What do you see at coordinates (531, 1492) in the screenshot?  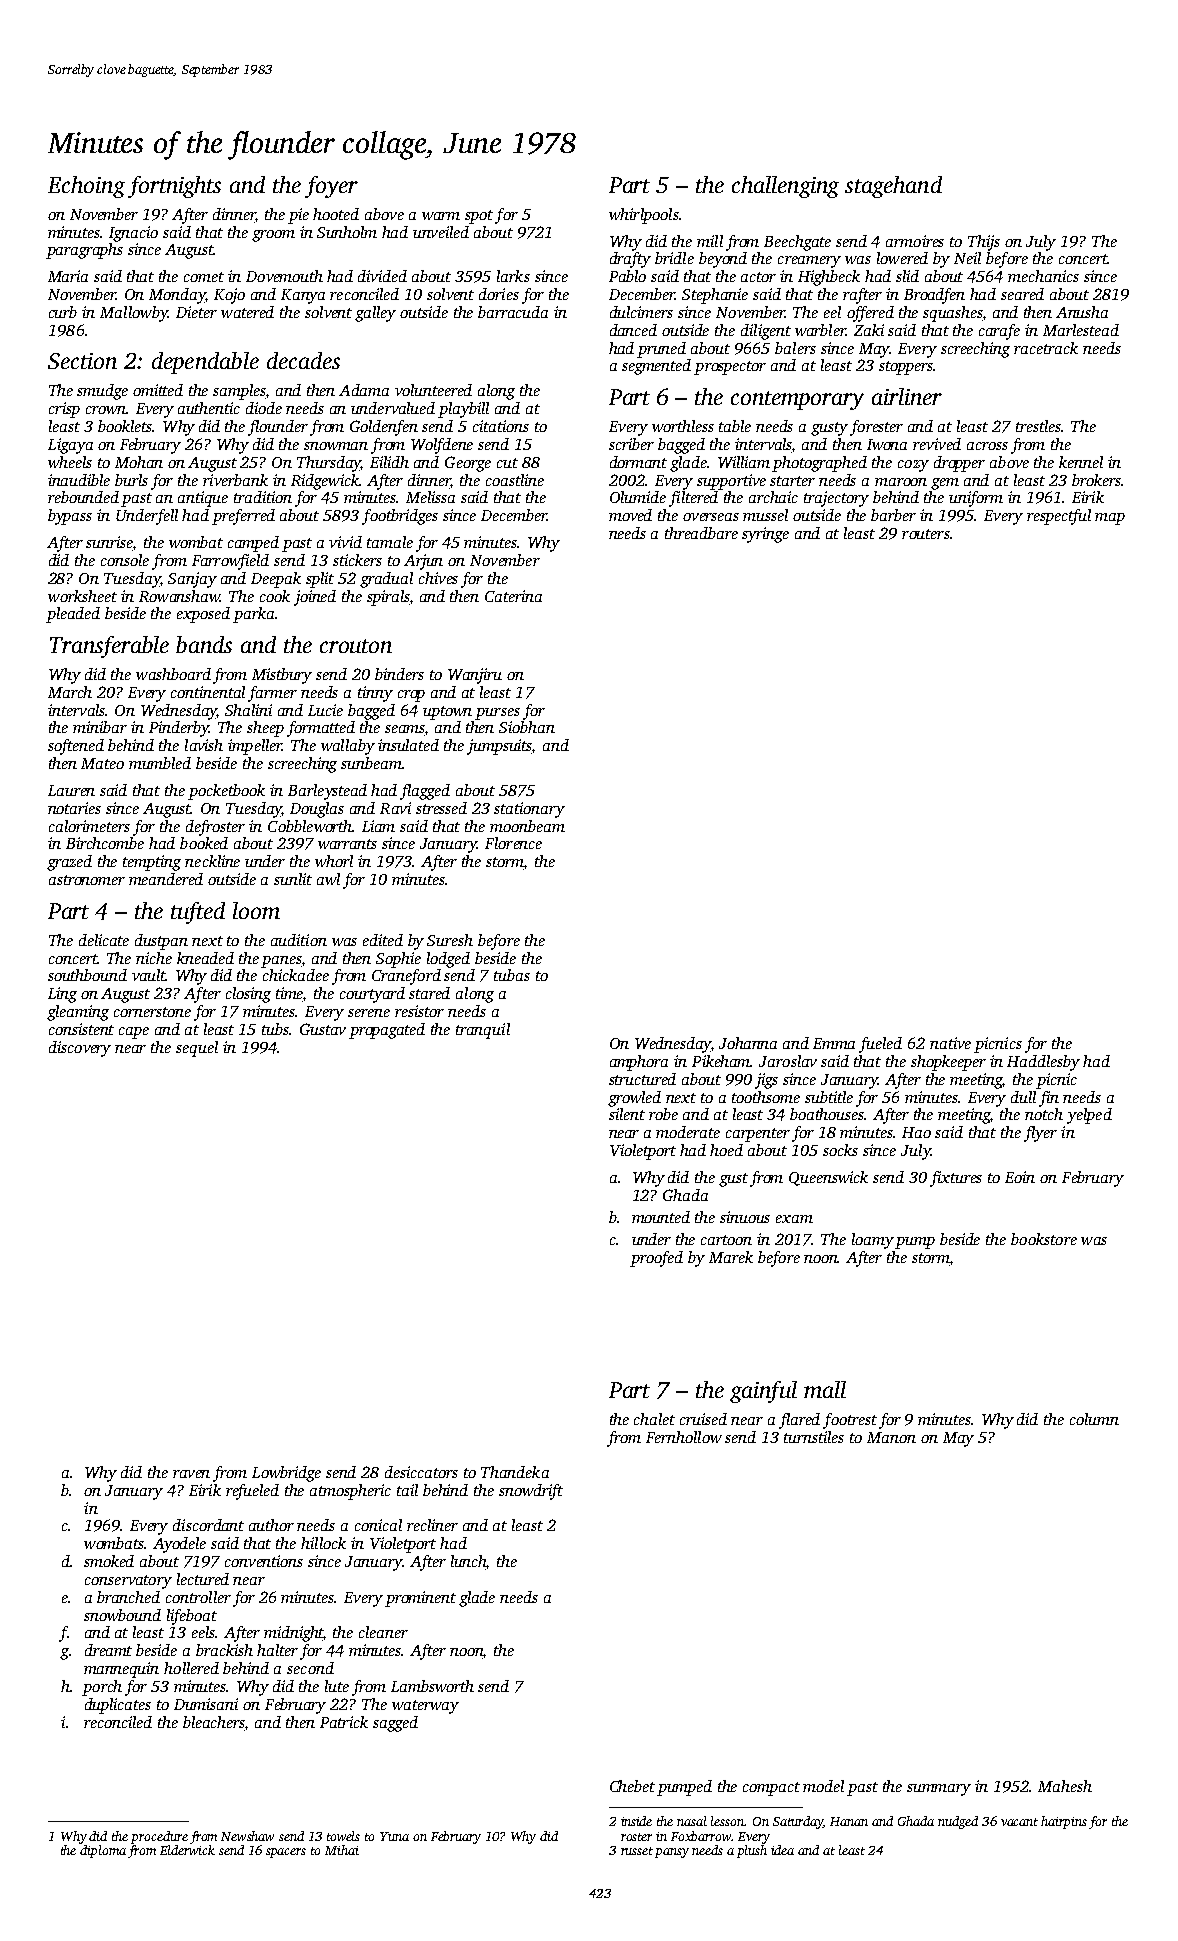 I see `snowdrift` at bounding box center [531, 1492].
